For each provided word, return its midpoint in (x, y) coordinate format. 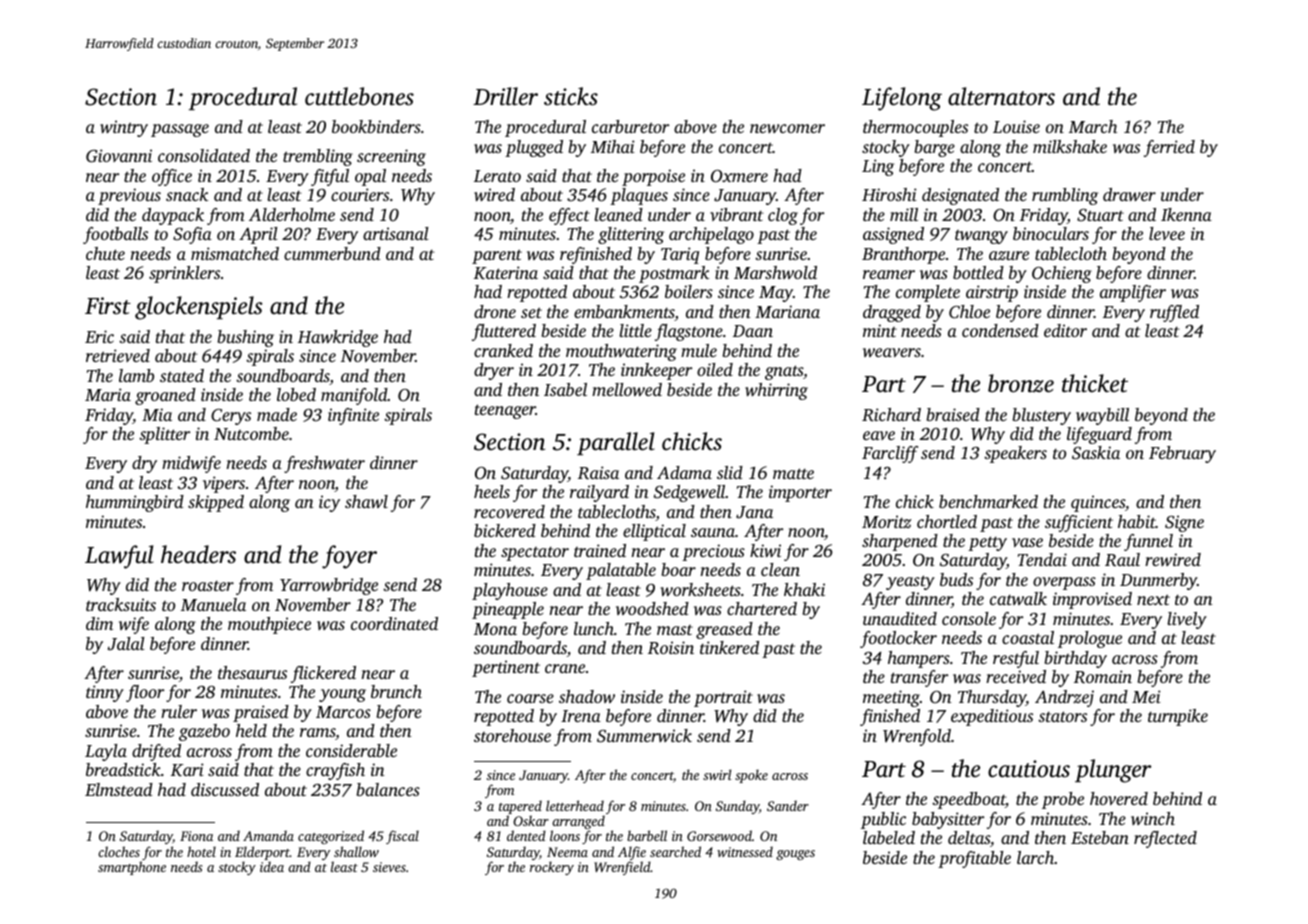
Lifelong (902, 99)
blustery (1041, 416)
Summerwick (644, 736)
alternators (1001, 96)
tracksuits (121, 604)
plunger (1113, 771)
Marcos (343, 712)
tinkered (729, 647)
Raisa (598, 473)
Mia (157, 414)
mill (904, 214)
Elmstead (119, 789)
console (969, 618)
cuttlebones (359, 96)
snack (187, 194)
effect (569, 216)
